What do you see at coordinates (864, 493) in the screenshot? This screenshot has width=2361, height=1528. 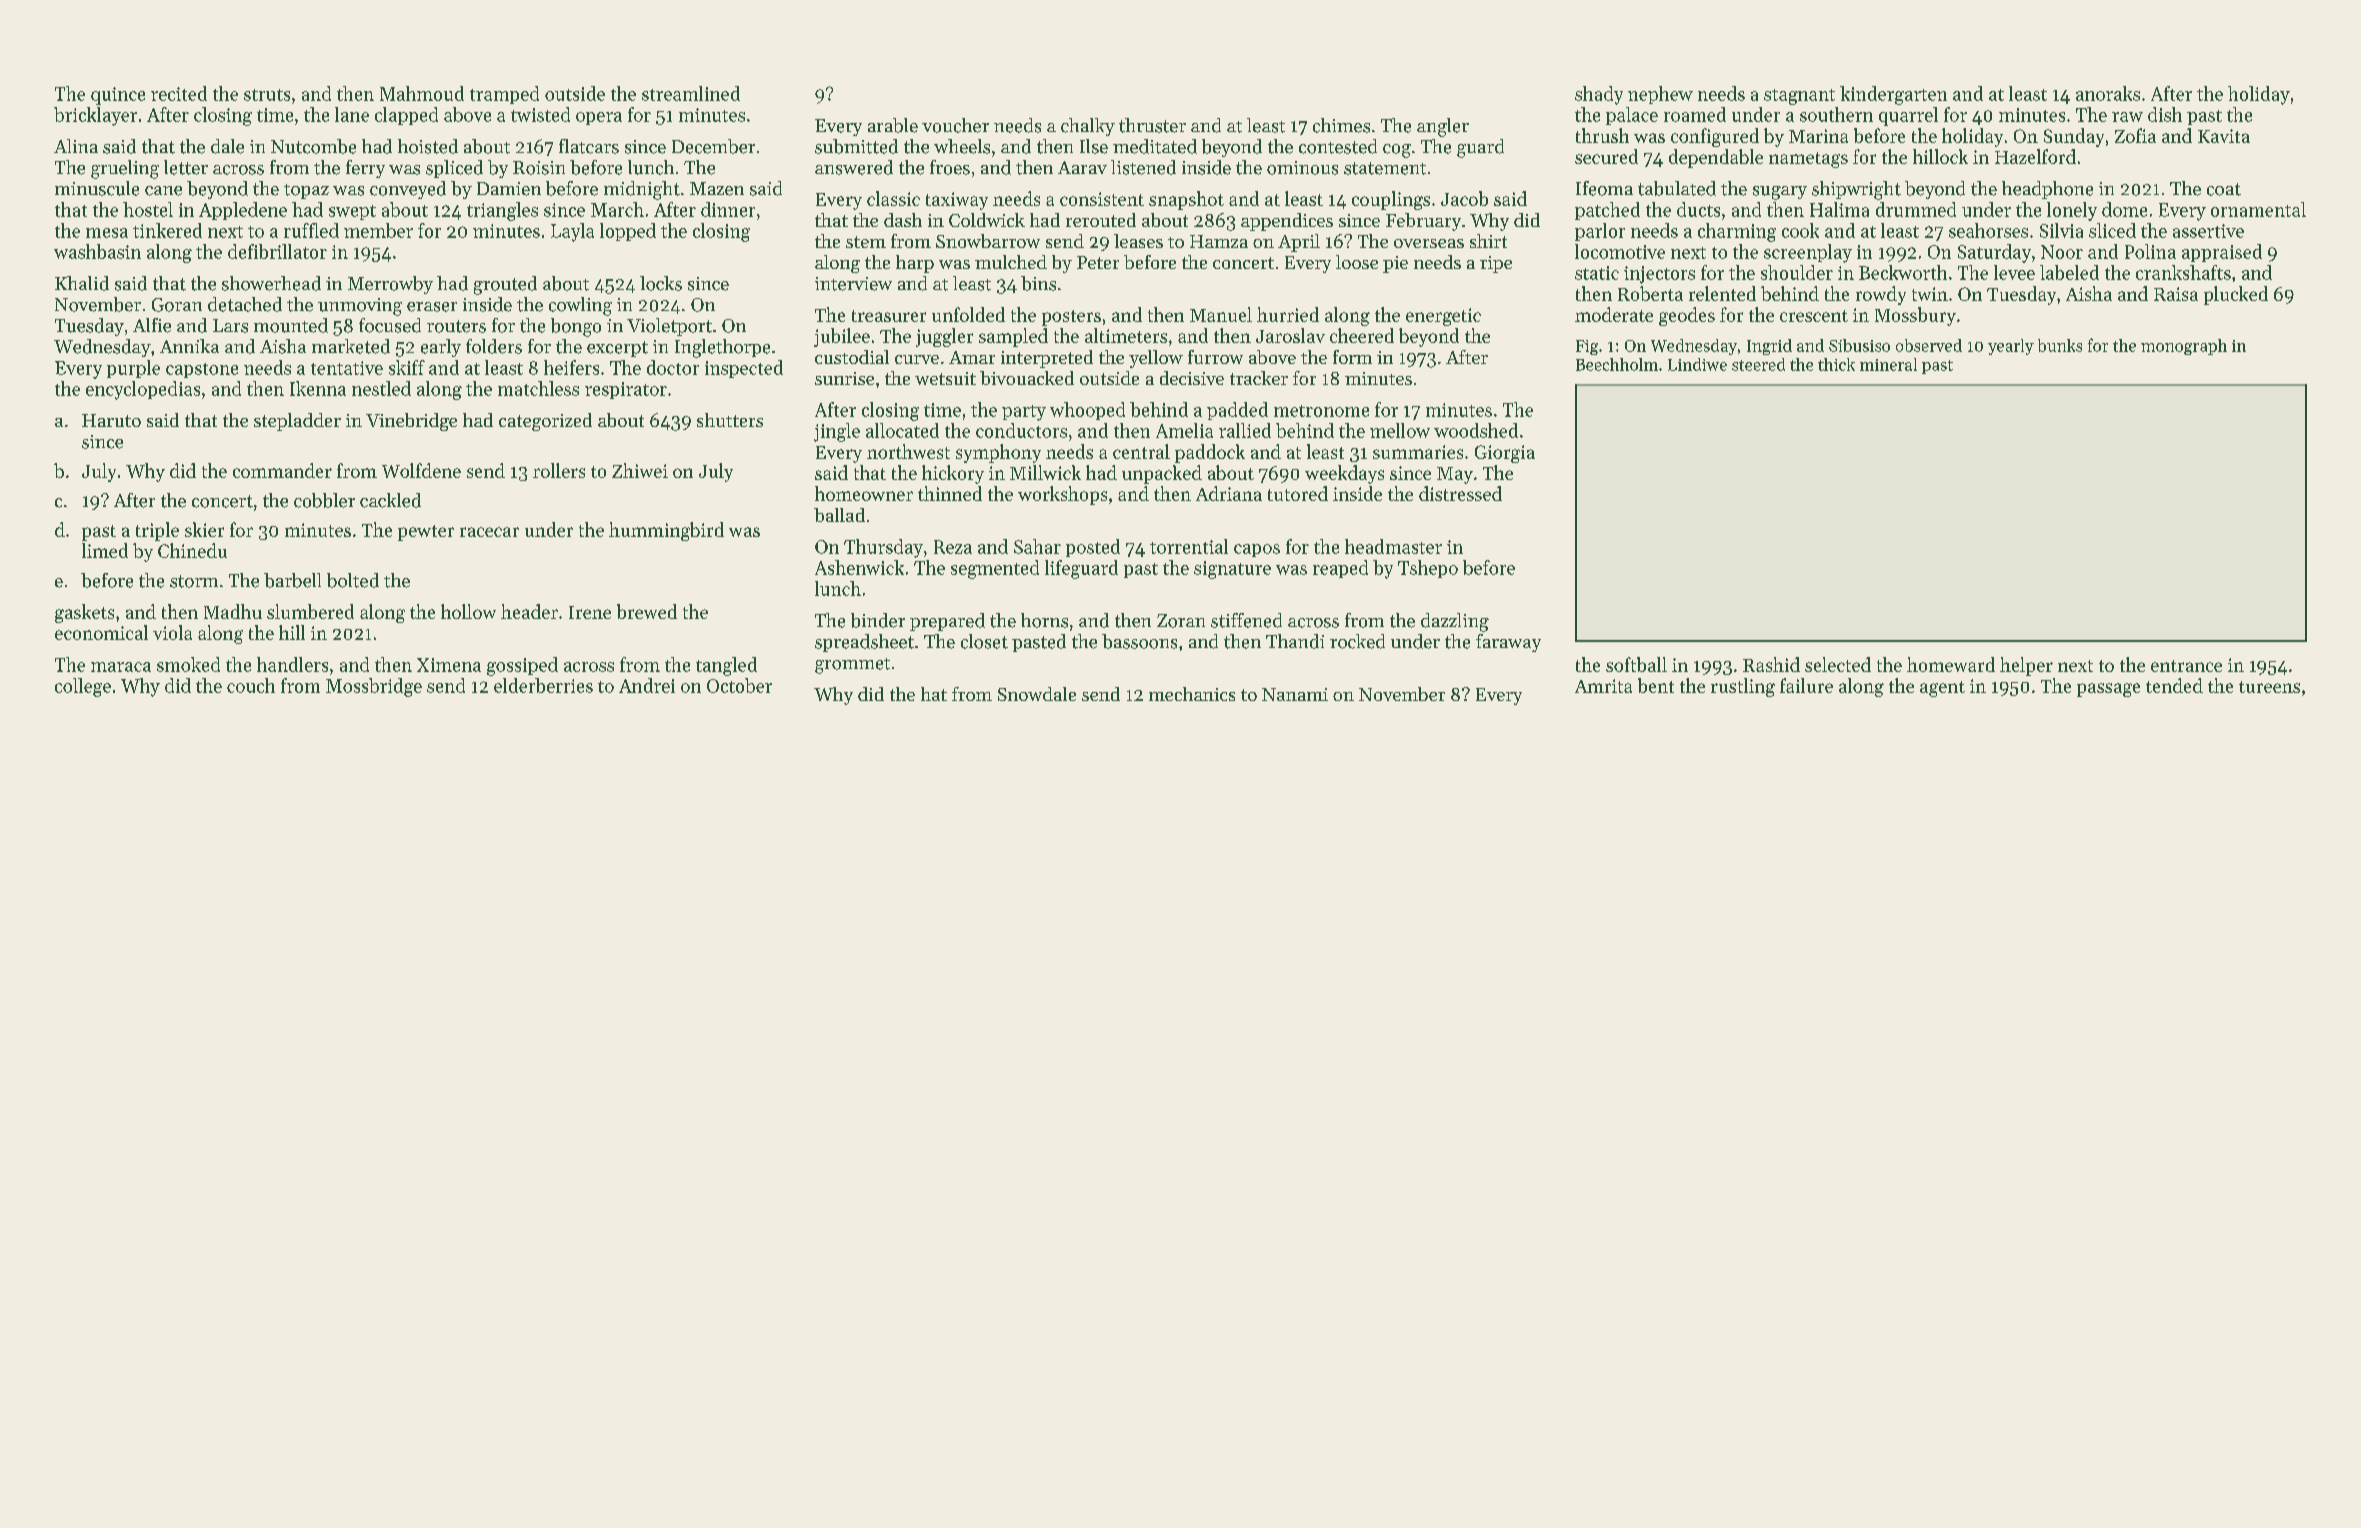 I see `homeowner` at bounding box center [864, 493].
